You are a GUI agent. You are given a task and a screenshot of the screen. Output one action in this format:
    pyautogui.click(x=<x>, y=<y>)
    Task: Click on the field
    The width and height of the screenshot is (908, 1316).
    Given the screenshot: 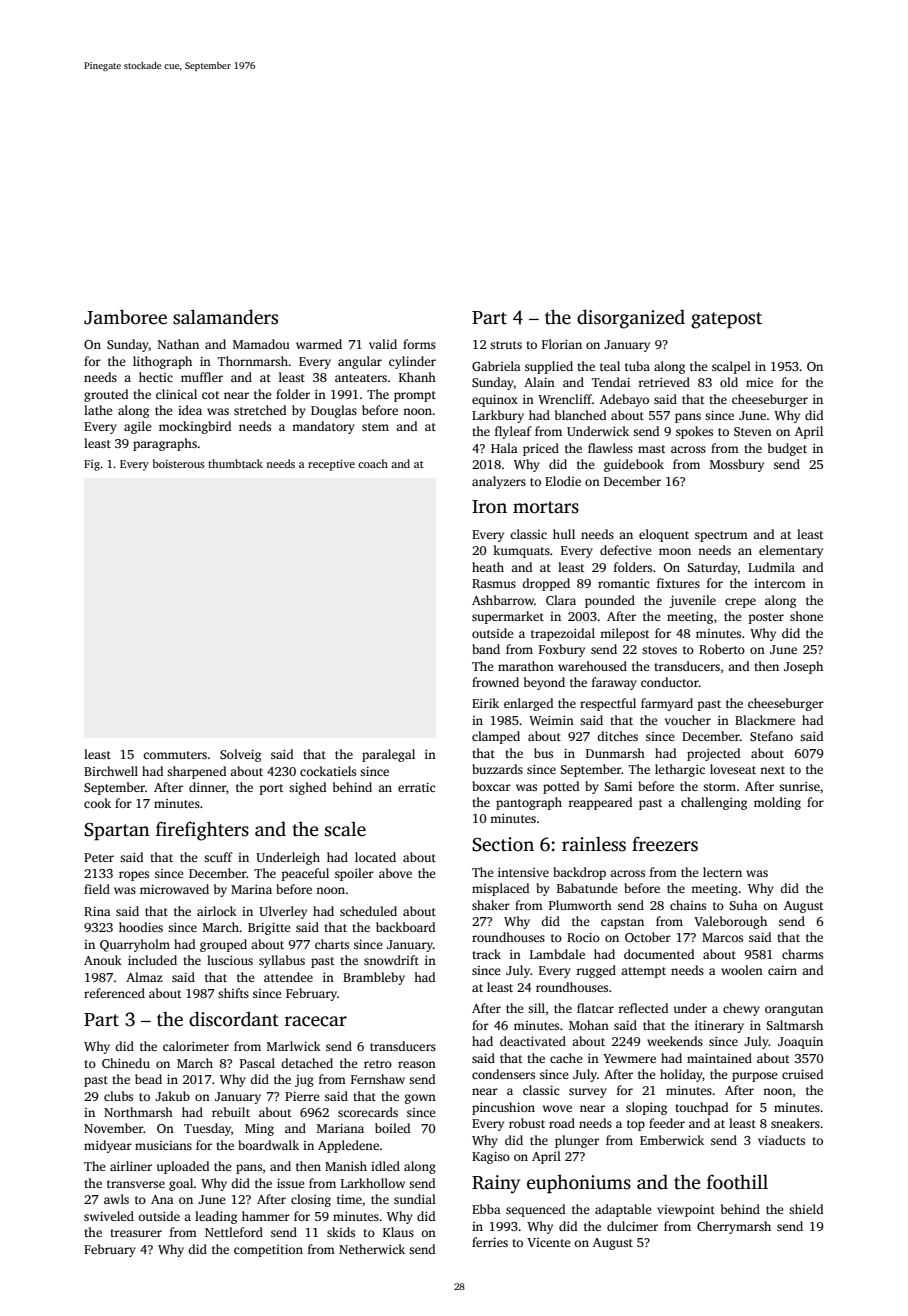 What is the action you would take?
    pyautogui.click(x=97, y=889)
